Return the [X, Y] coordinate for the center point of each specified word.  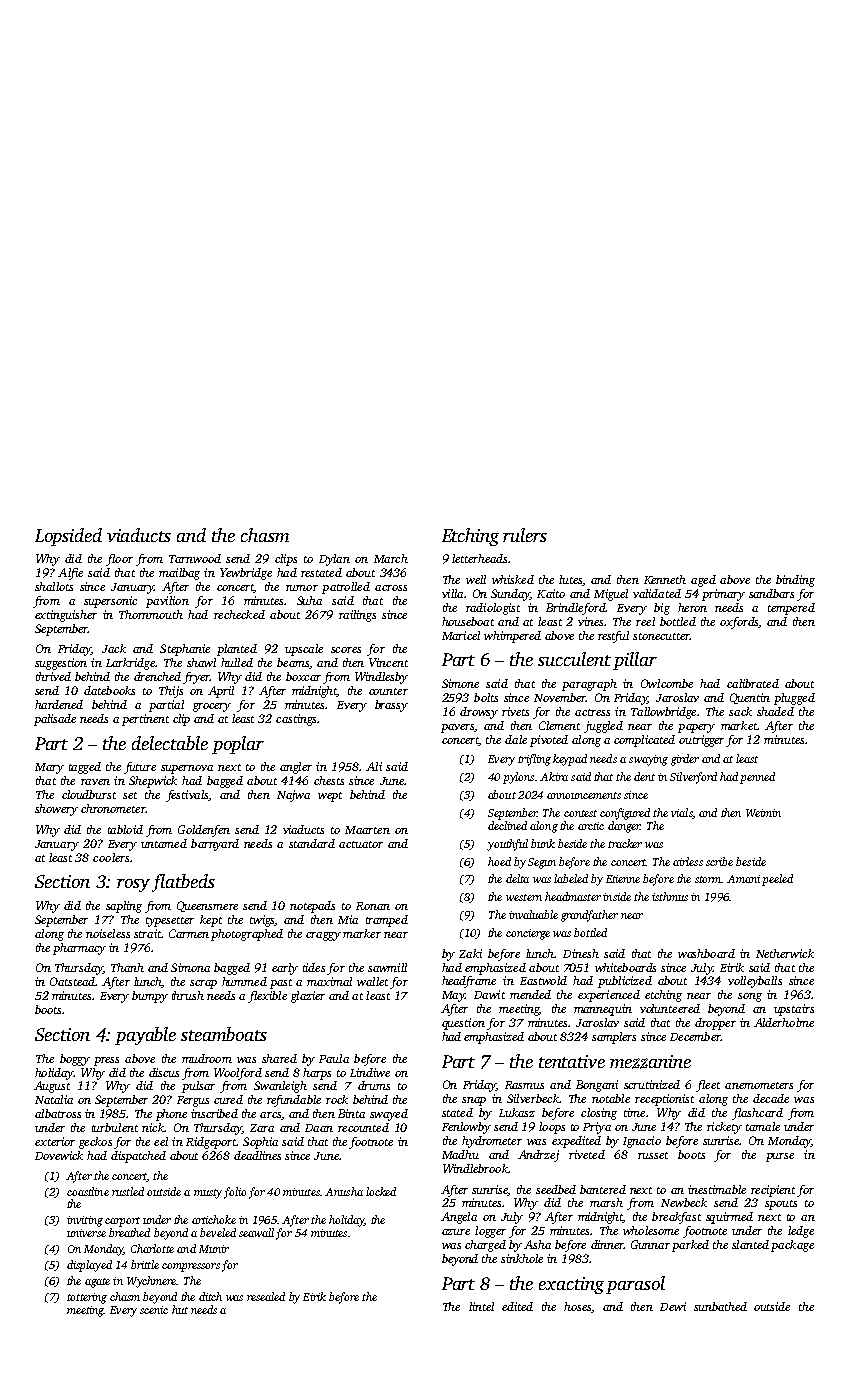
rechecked [239, 614]
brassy [391, 706]
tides [314, 967]
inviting [85, 1221]
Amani [743, 879]
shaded [775, 711]
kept [211, 921]
